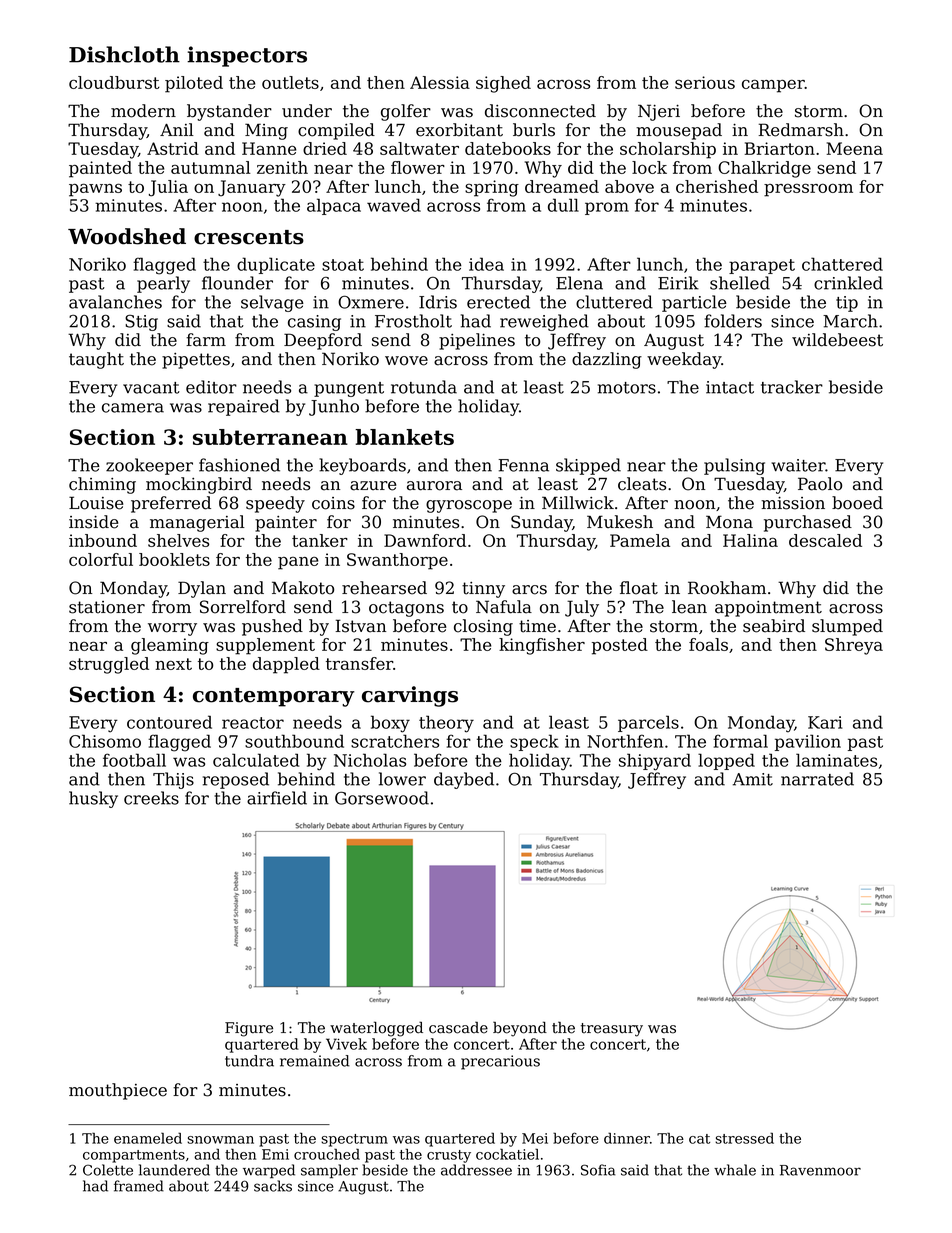 The height and width of the screenshot is (1233, 952). Describe the element at coordinates (273, 1186) in the screenshot. I see `sacks` at that location.
